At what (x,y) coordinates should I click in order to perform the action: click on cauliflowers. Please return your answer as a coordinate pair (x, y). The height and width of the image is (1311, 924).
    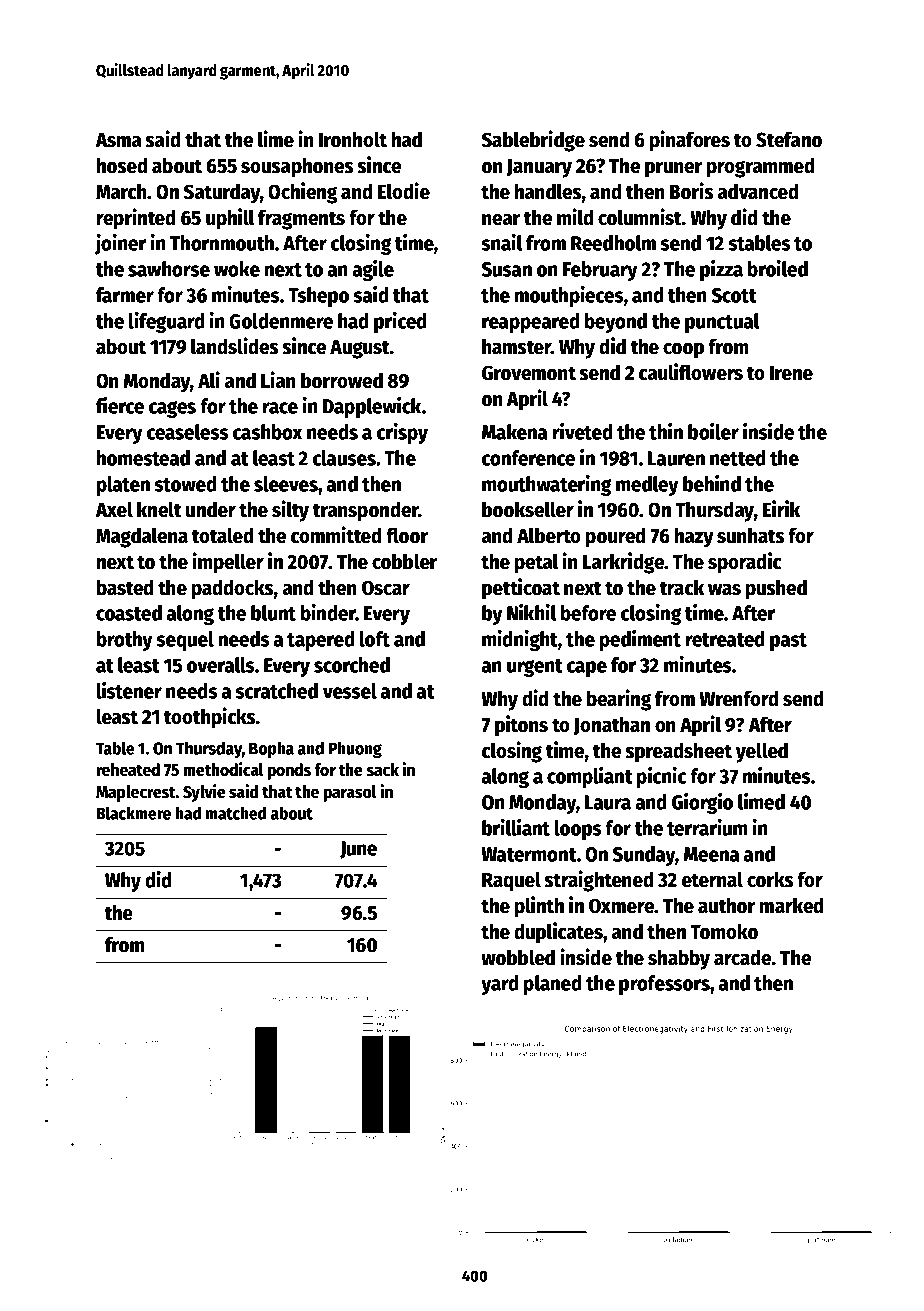
    Looking at the image, I should click on (691, 372).
